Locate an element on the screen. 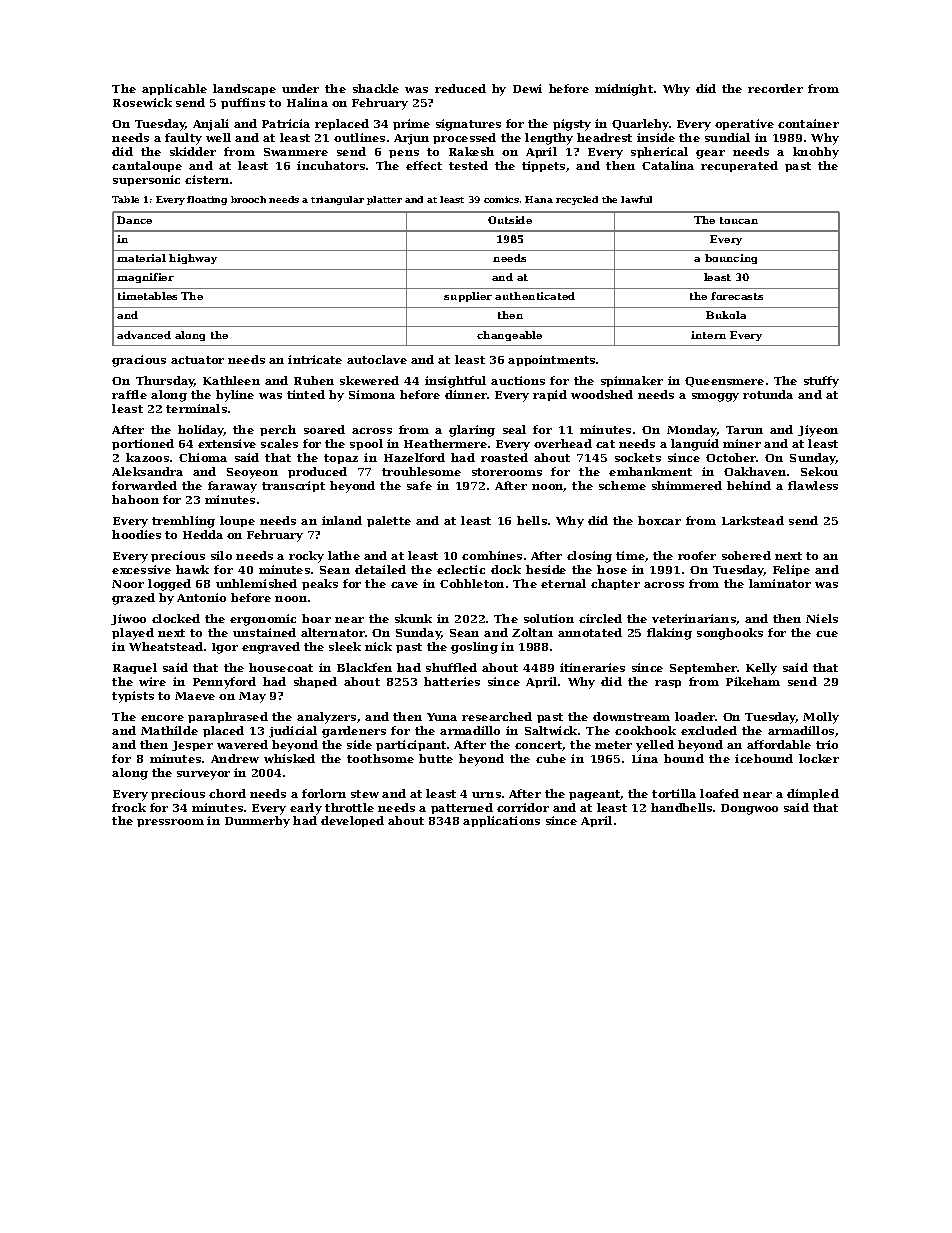  changeable is located at coordinates (509, 336).
